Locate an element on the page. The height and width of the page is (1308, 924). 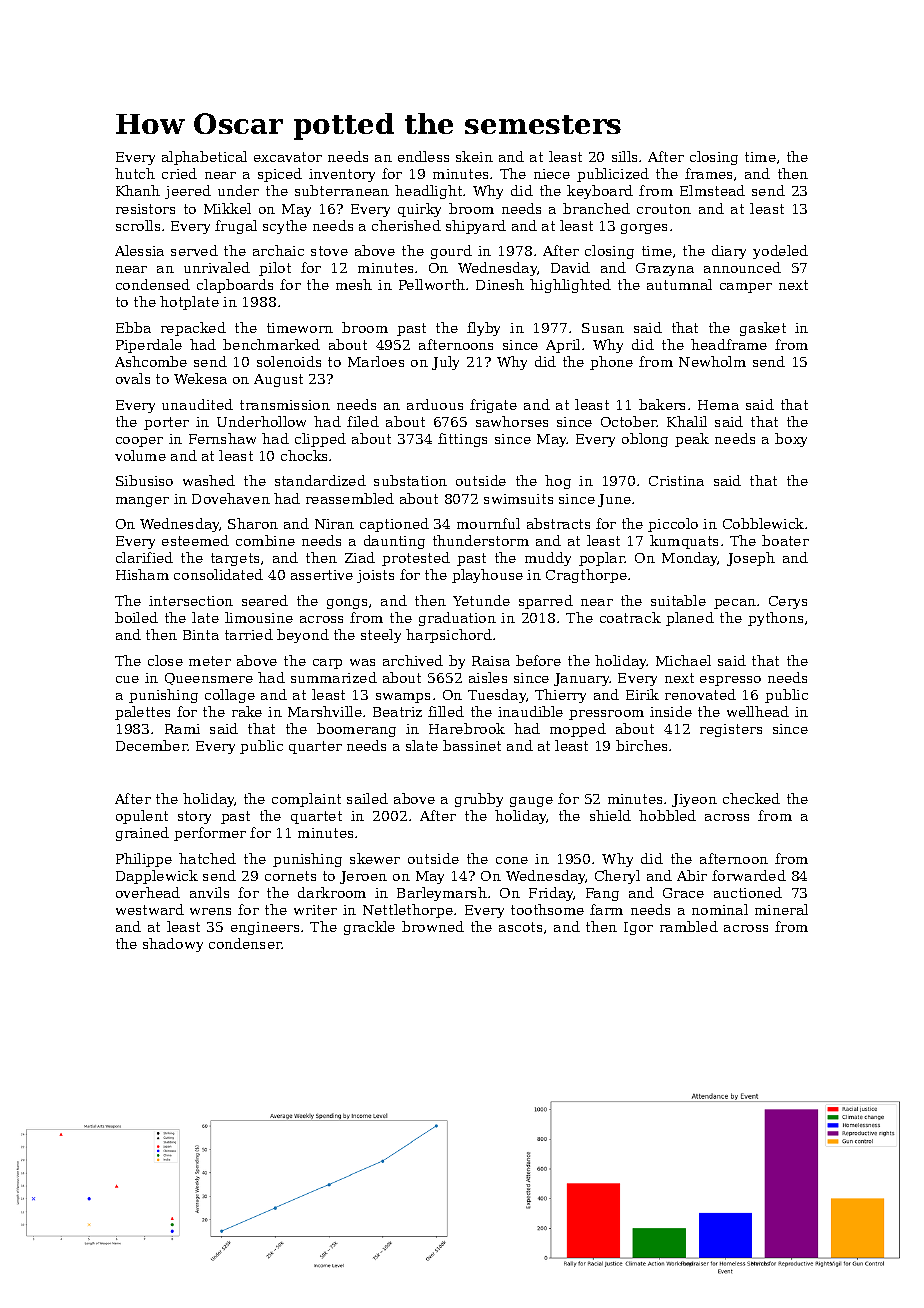
ascots is located at coordinates (520, 927).
